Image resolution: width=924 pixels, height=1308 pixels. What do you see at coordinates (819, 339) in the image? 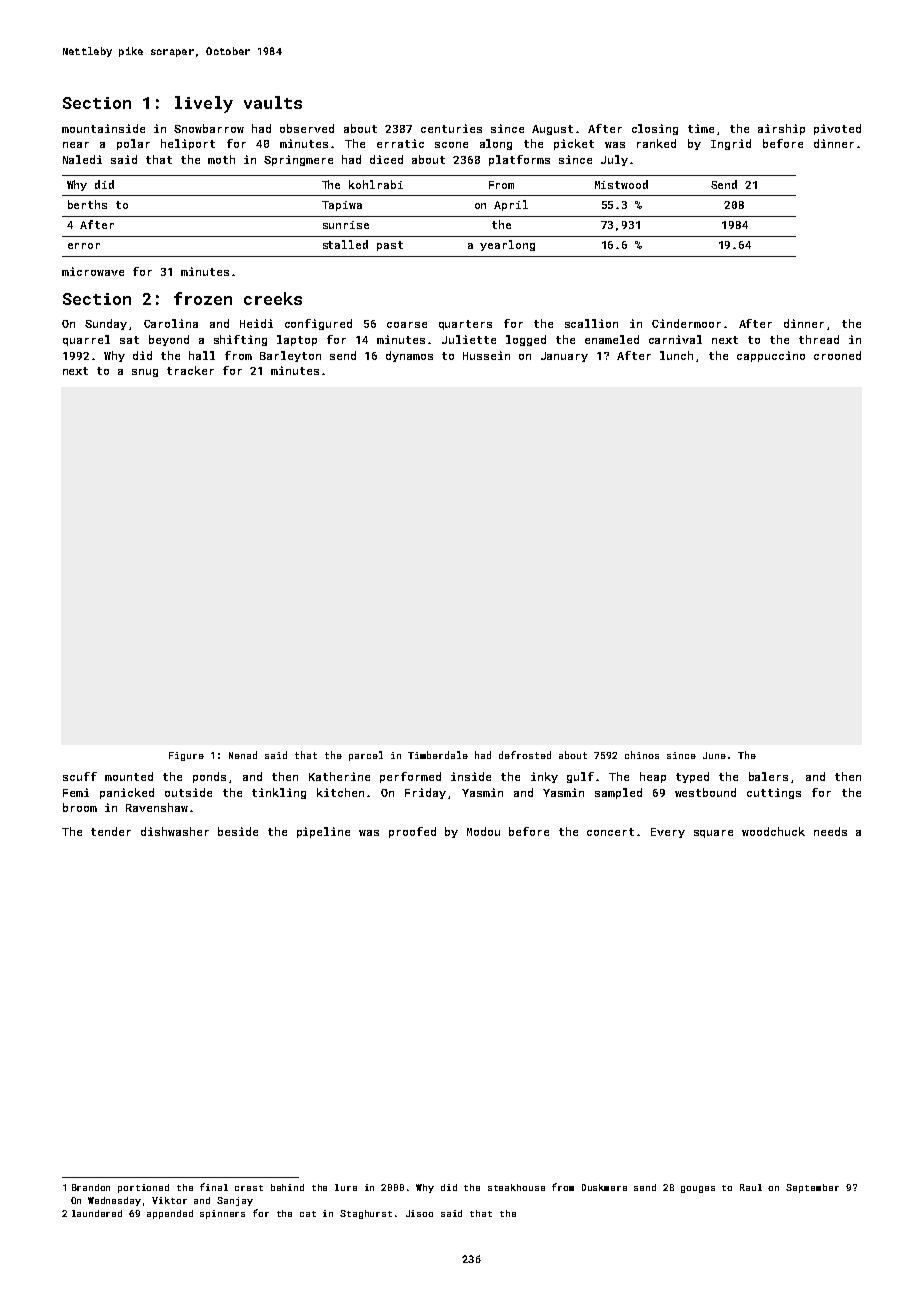
I see `thread` at bounding box center [819, 339].
